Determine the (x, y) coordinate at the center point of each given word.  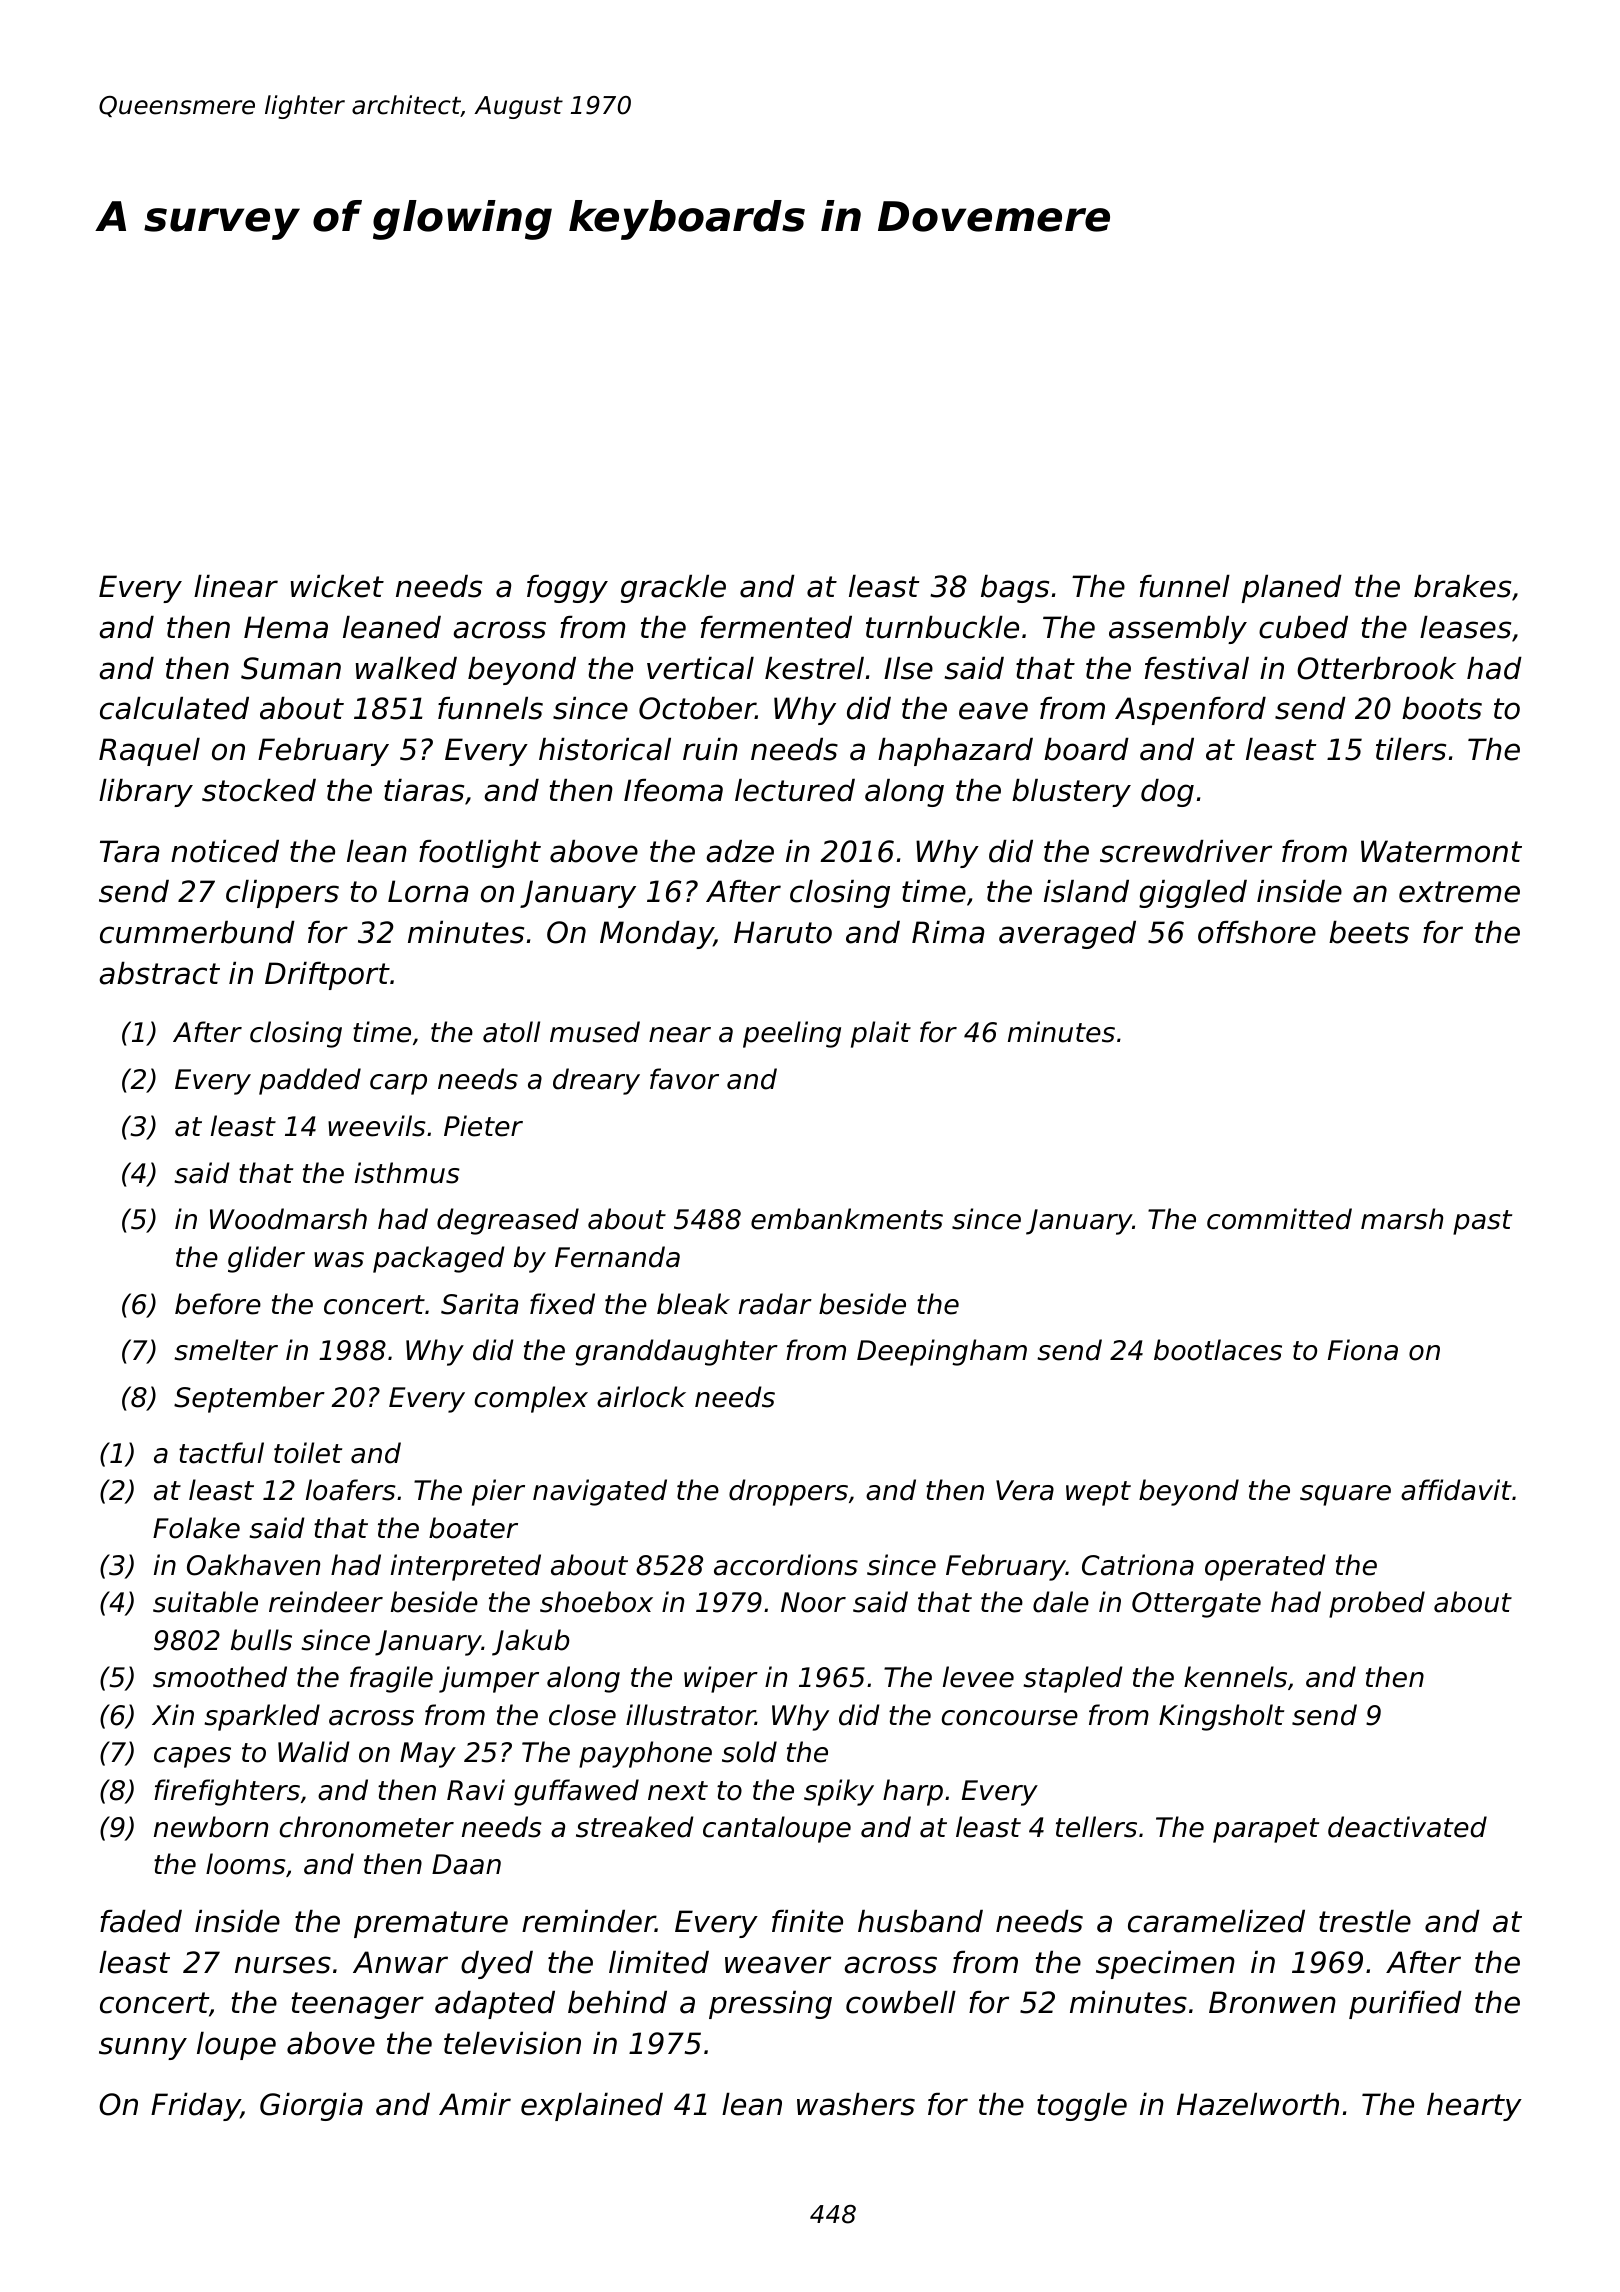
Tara (129, 851)
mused (595, 1032)
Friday (196, 2107)
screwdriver (1186, 851)
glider (266, 1259)
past (1482, 1222)
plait (881, 1034)
